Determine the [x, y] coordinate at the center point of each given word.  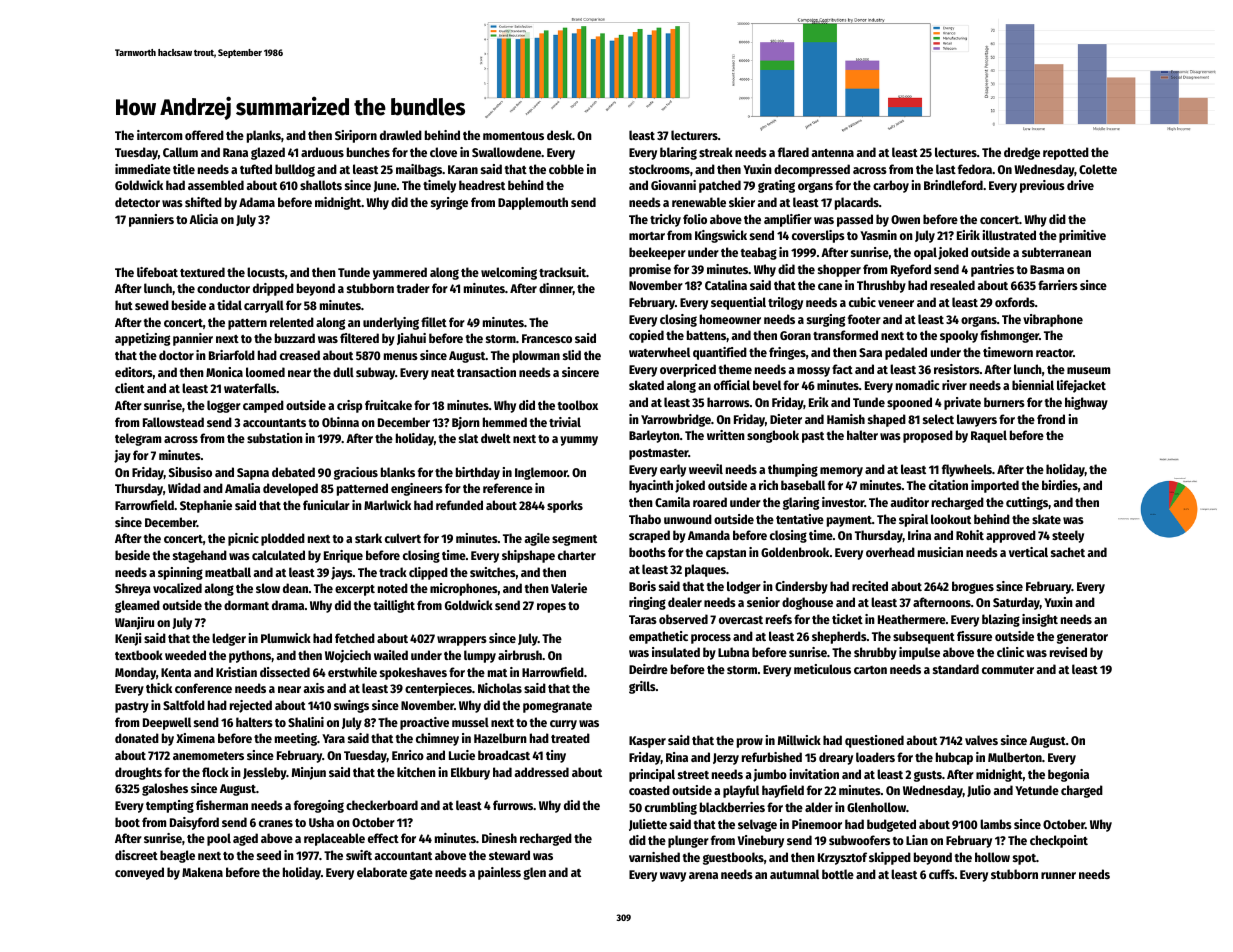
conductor [223, 288]
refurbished [772, 757]
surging [826, 320]
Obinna [340, 422]
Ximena [195, 738]
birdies [1060, 485]
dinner [556, 289]
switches [493, 572]
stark [368, 538]
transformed [845, 335]
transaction [486, 372]
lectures [956, 152]
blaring [678, 153]
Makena [202, 872]
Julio [979, 791]
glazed [268, 153]
